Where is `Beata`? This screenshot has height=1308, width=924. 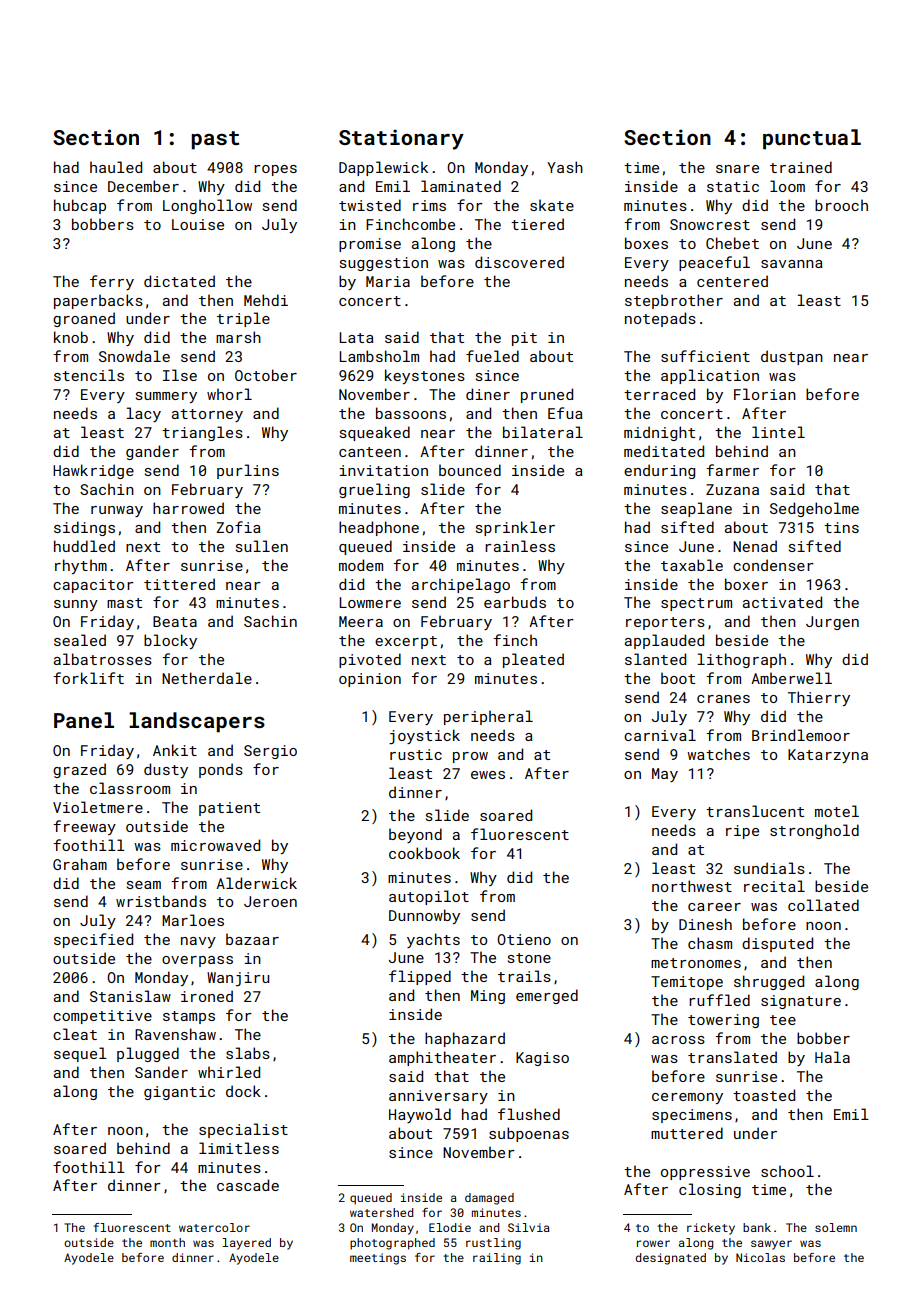 Beata is located at coordinates (175, 621).
